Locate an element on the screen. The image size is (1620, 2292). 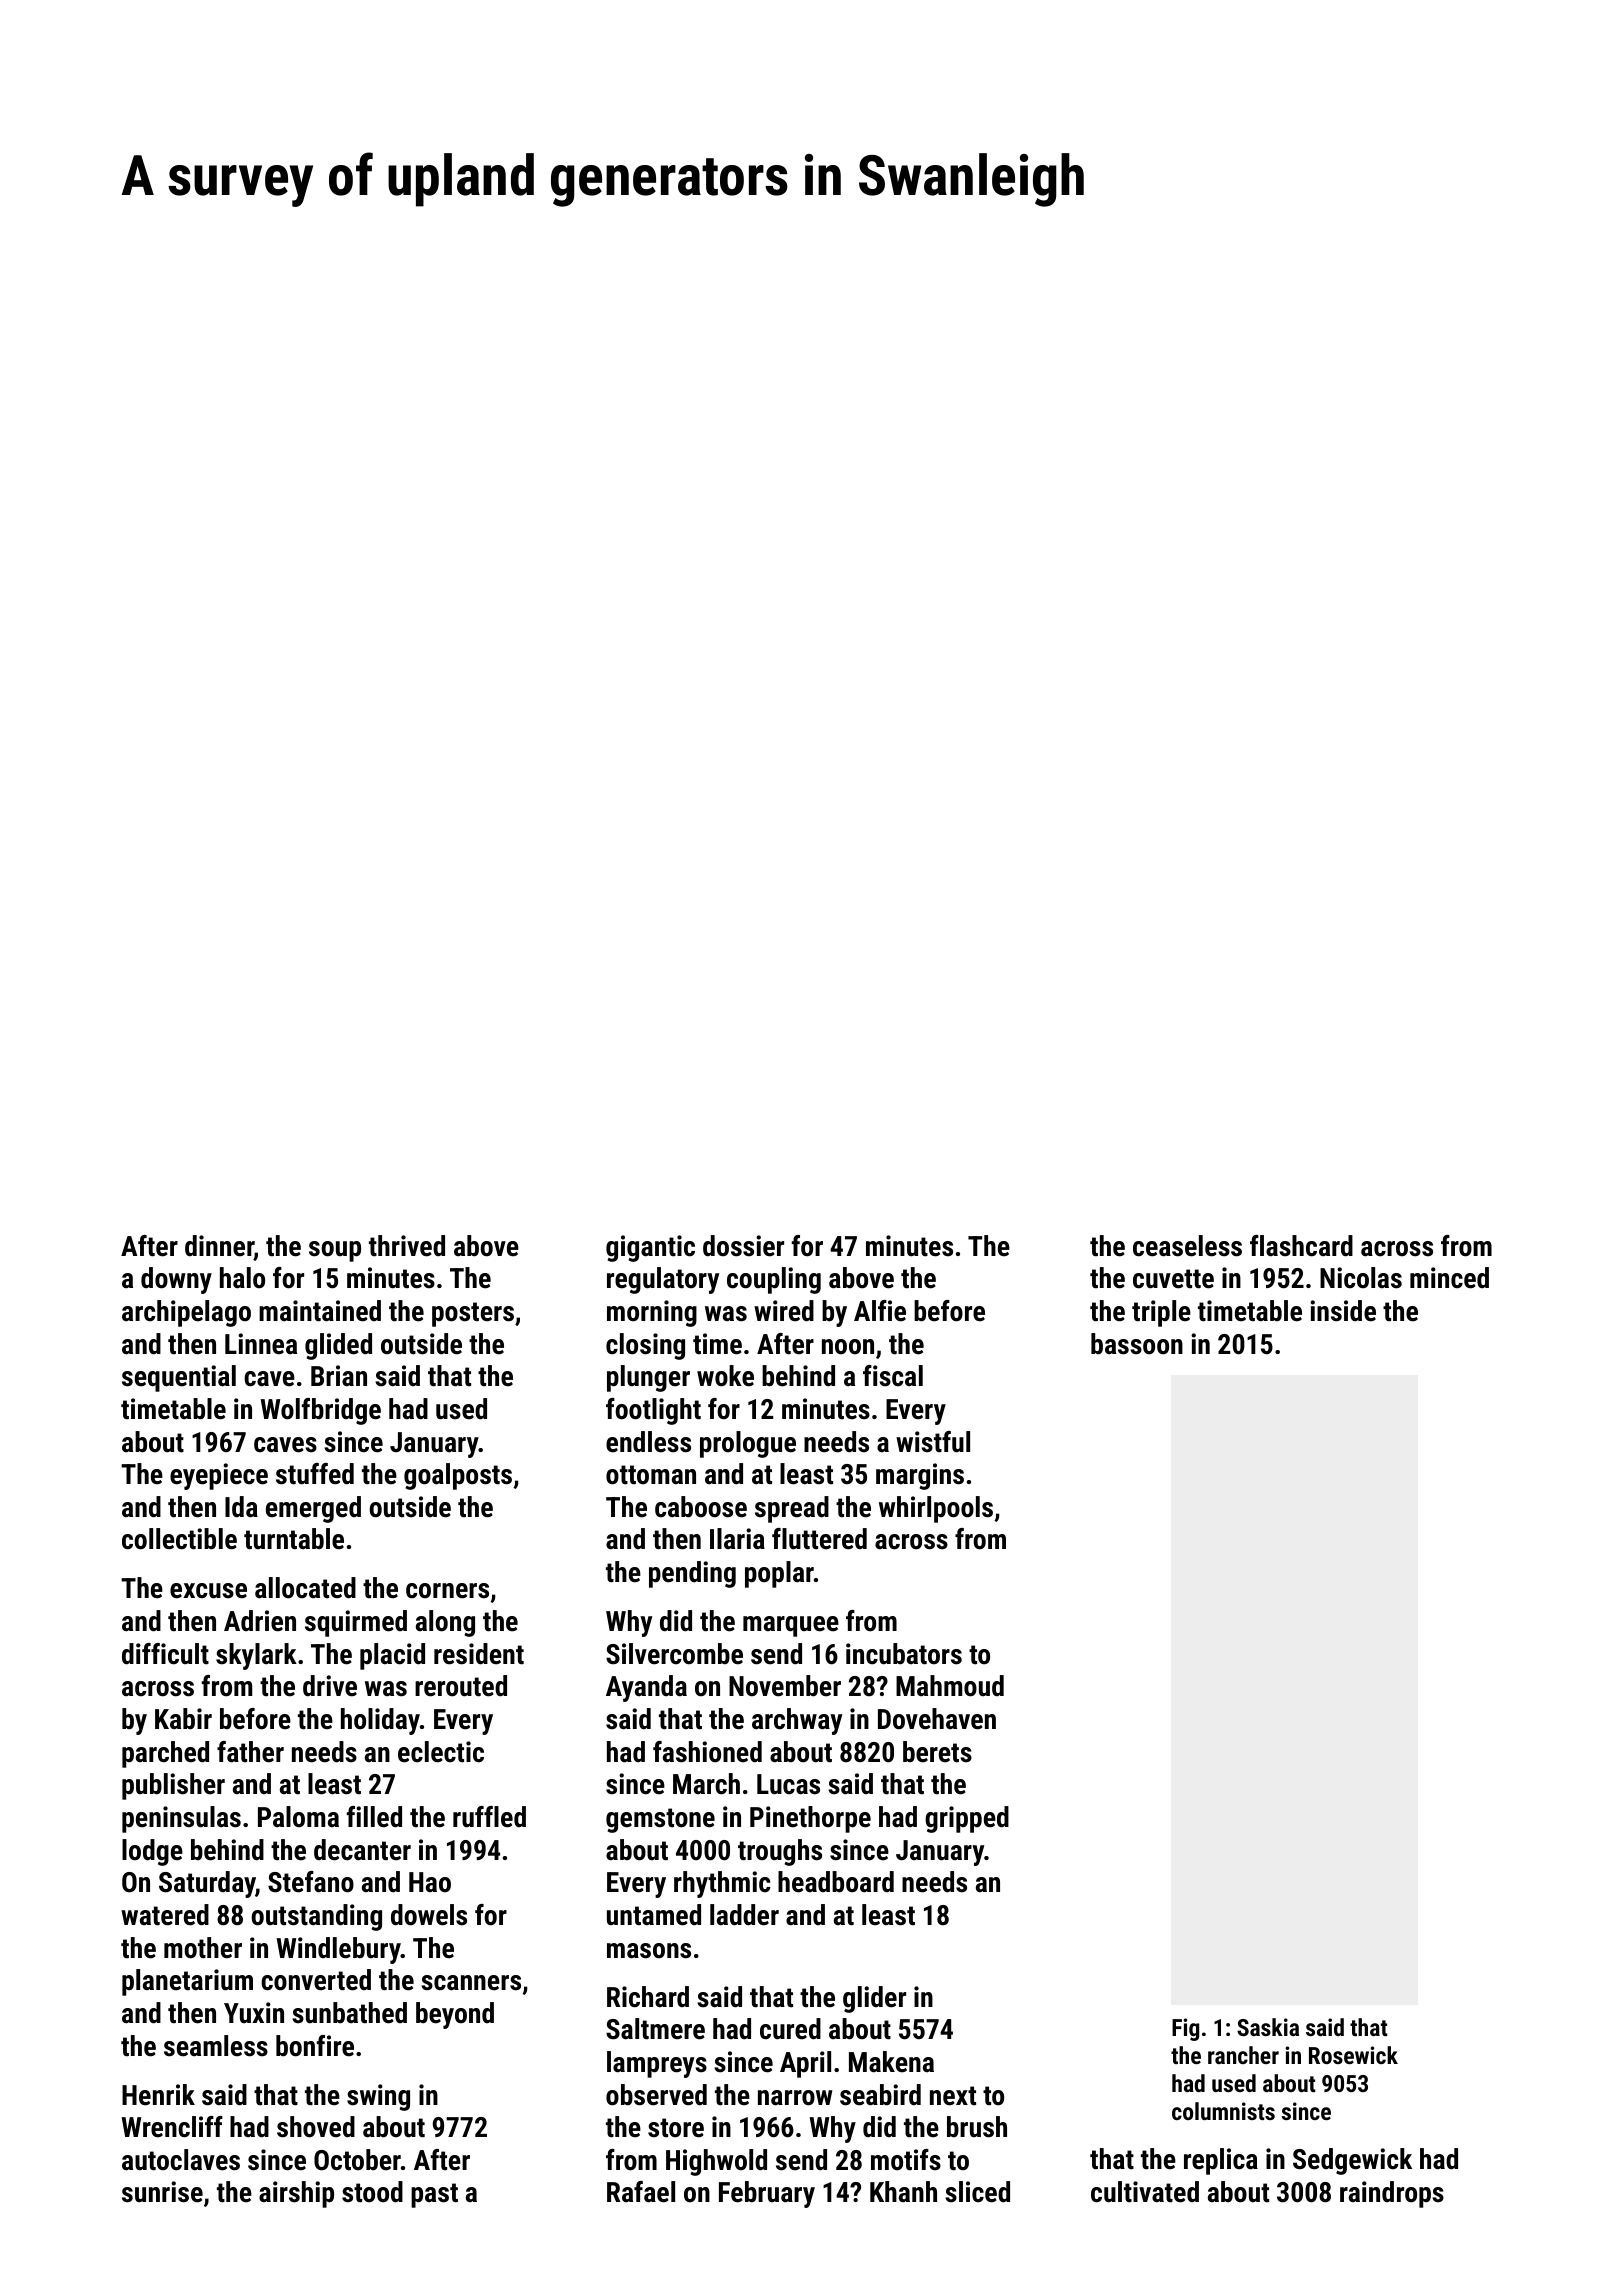
dossier is located at coordinates (743, 1246).
